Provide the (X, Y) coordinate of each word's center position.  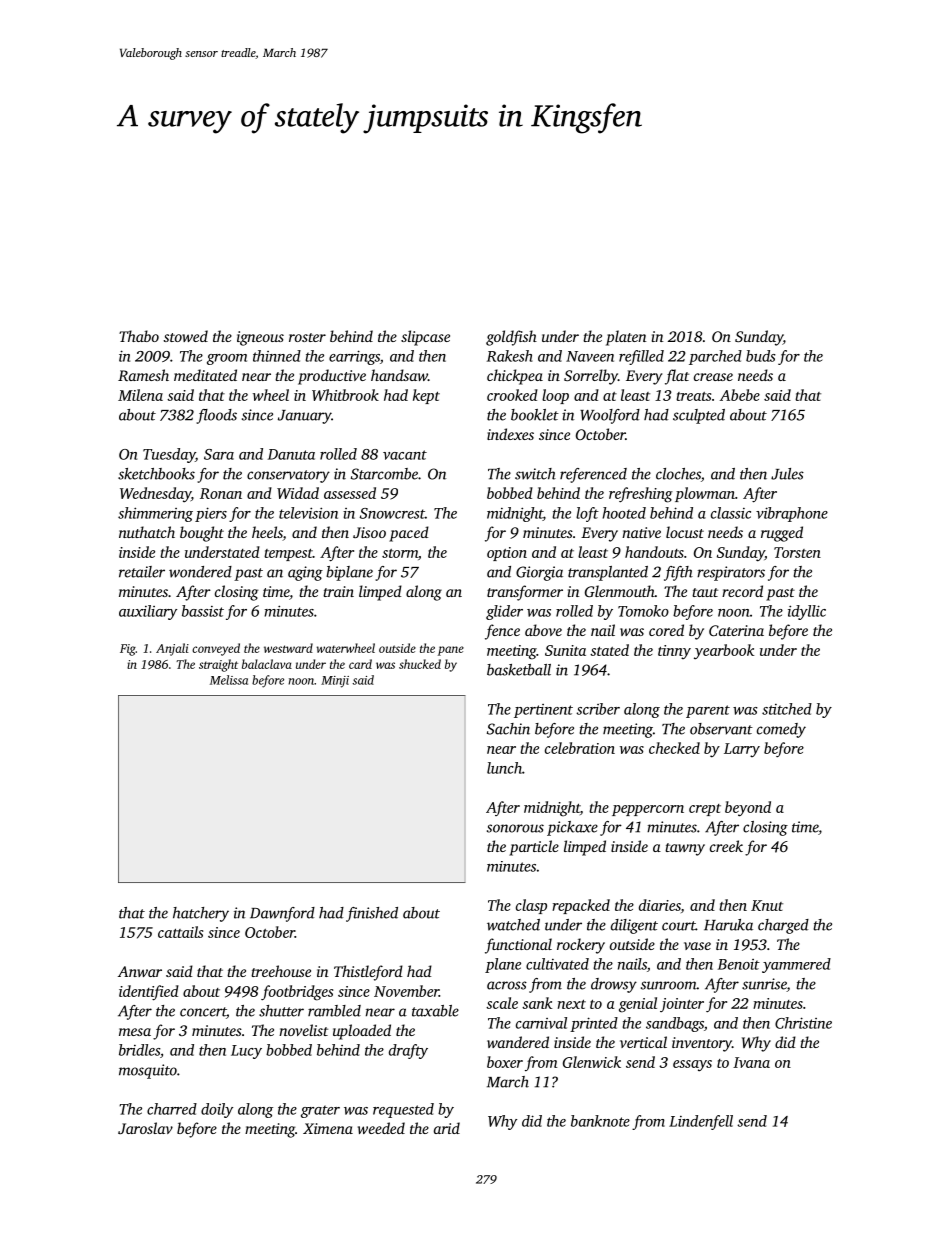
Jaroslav (145, 1128)
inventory (702, 1044)
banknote (600, 1121)
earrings (354, 357)
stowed (186, 336)
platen (626, 338)
